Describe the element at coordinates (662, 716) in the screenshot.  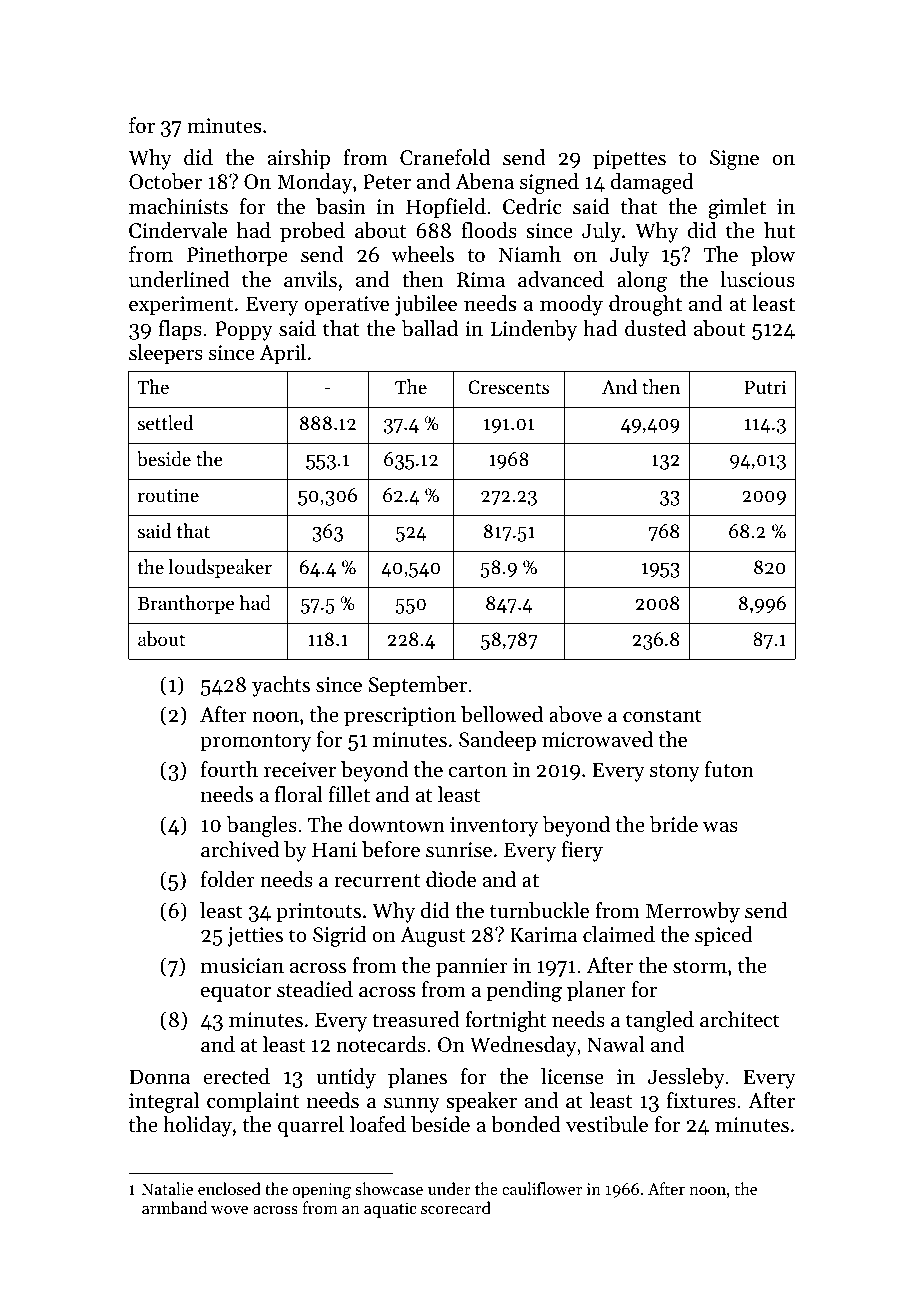
I see `constant` at that location.
